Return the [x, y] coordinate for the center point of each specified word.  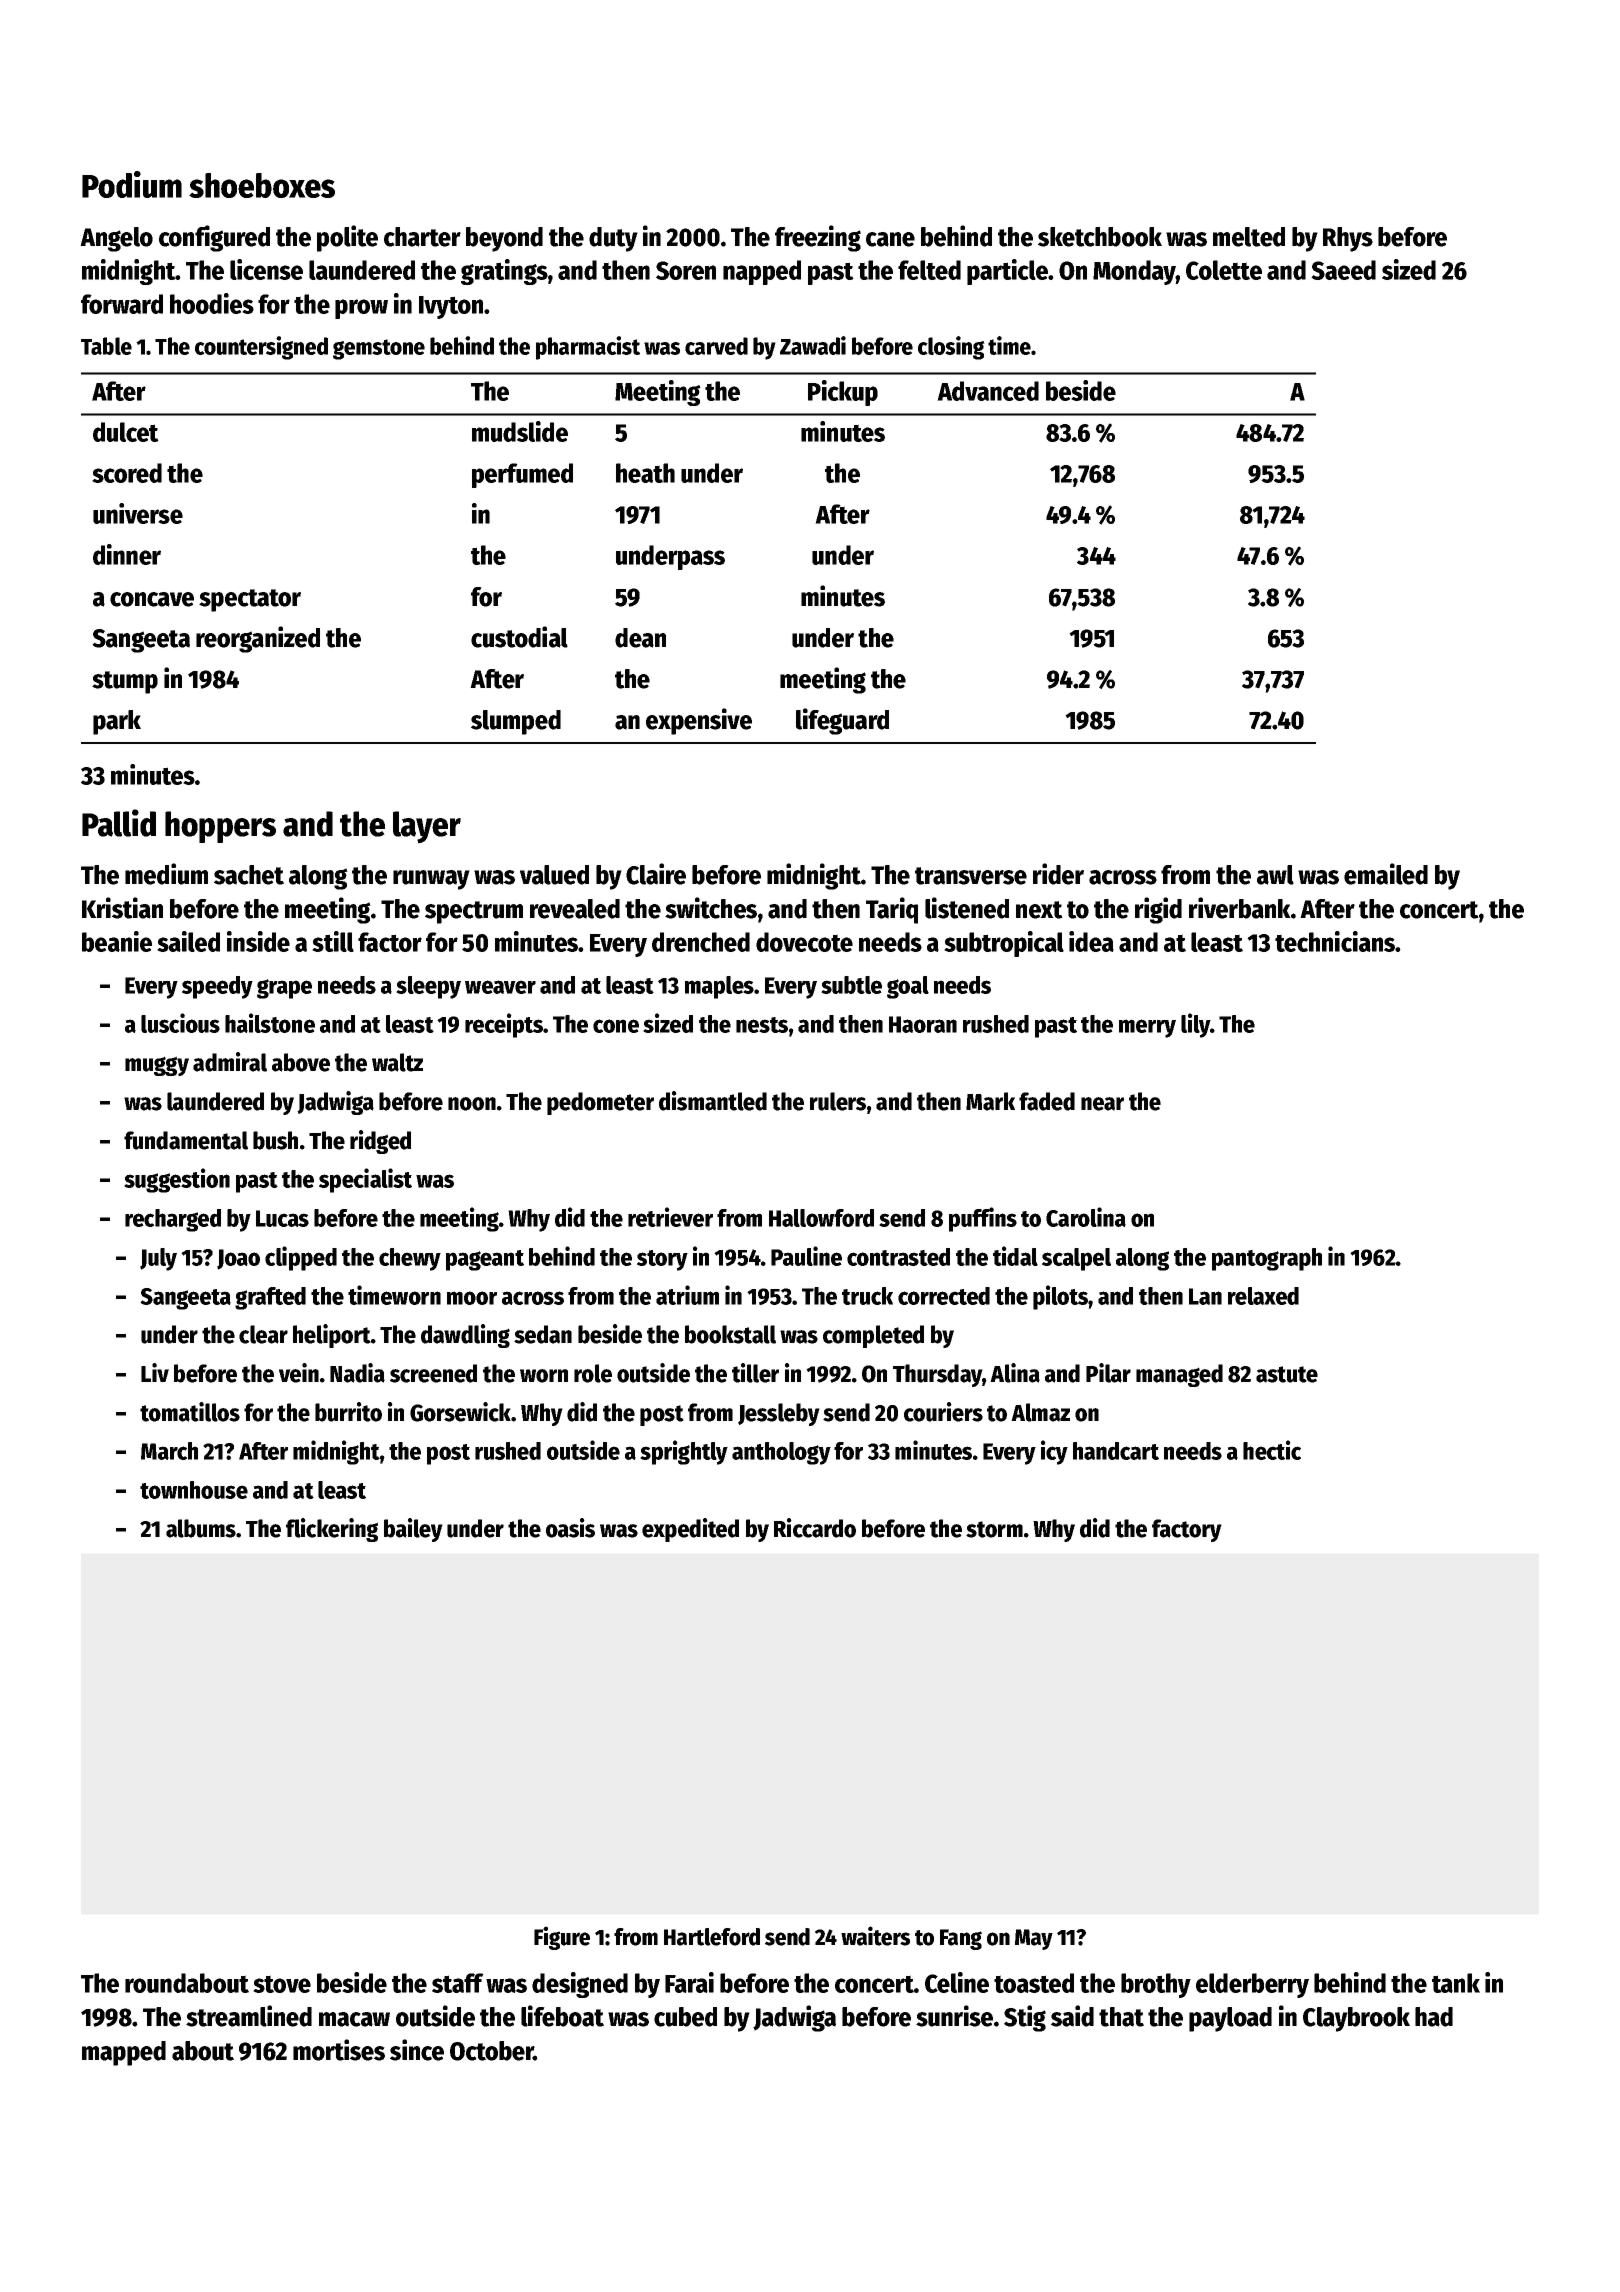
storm [994, 1529]
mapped [124, 2053]
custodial [519, 637]
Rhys [1348, 239]
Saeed [1343, 270]
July [158, 1259]
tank [1456, 1983]
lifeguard [842, 721]
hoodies [212, 303]
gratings [504, 272]
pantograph [1267, 1259]
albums [201, 1528]
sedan [543, 1334]
